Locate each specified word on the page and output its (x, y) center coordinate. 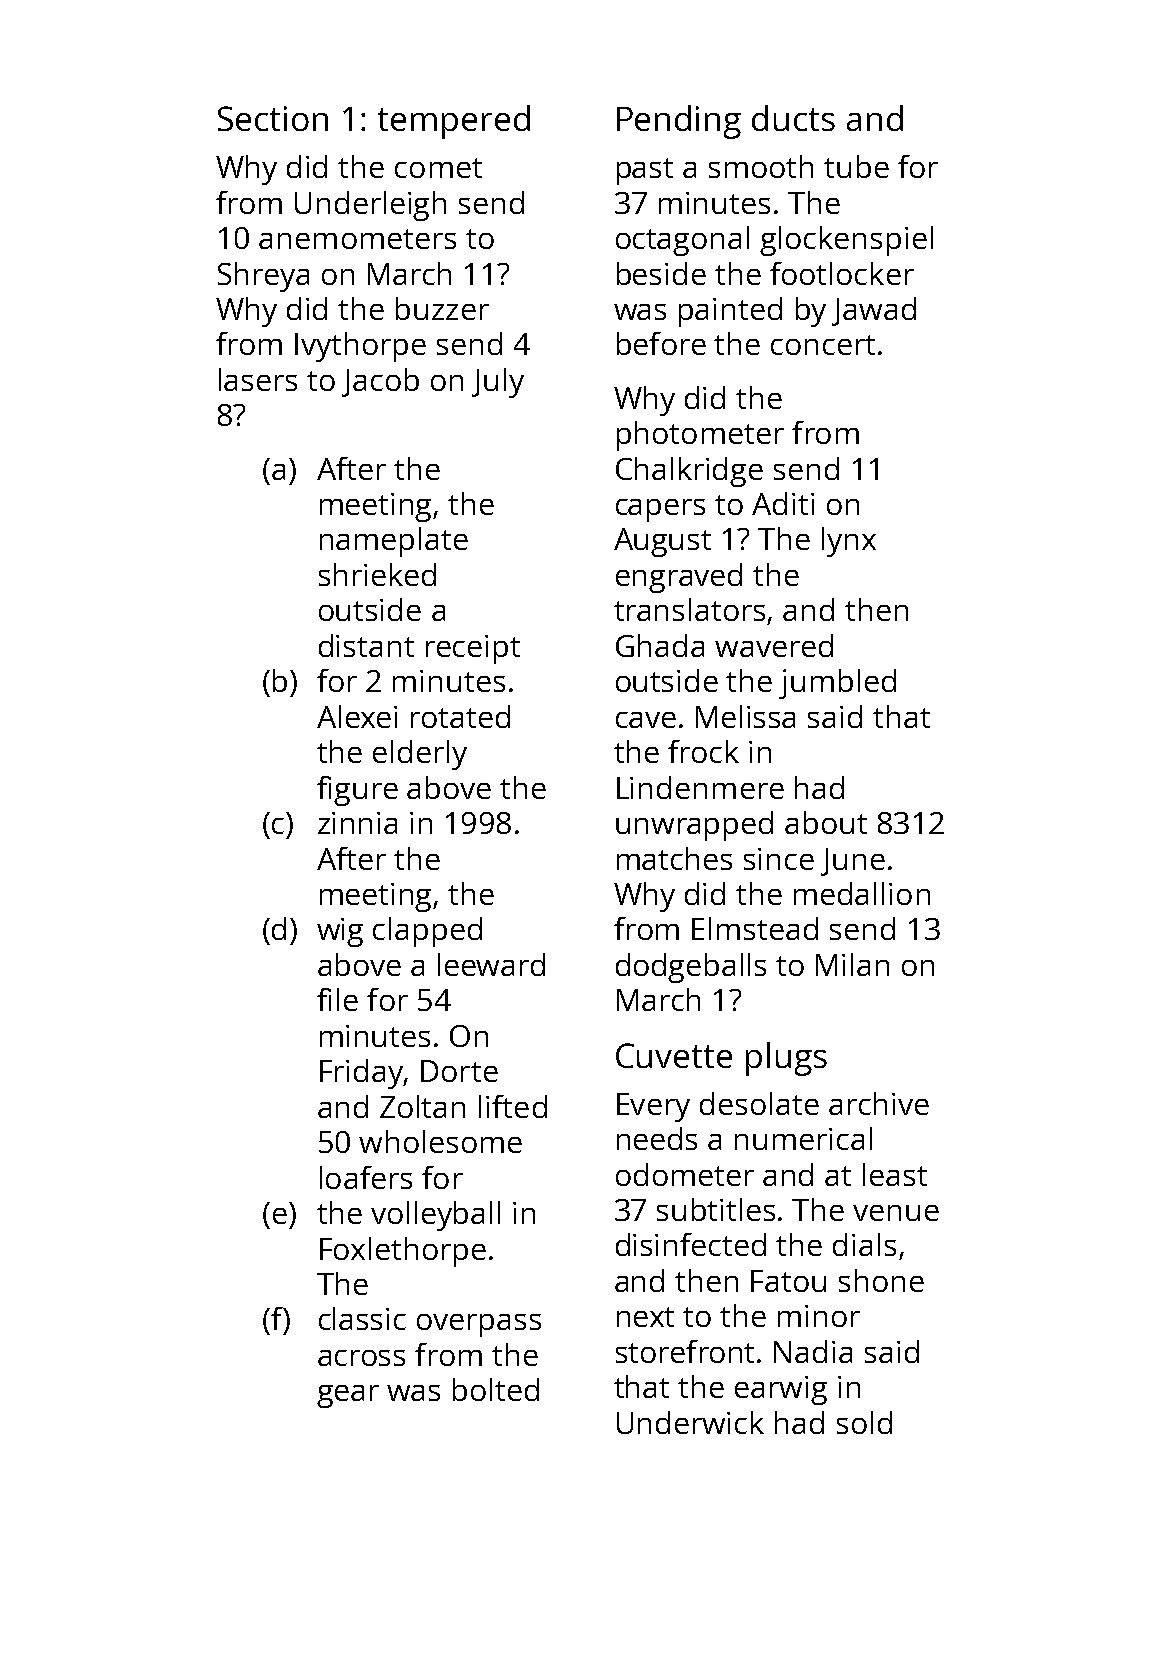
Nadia (813, 1351)
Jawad (874, 311)
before (661, 343)
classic (362, 1318)
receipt (473, 649)
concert (823, 345)
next (645, 1317)
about (826, 822)
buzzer (442, 308)
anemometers (357, 239)
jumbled (837, 684)
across (361, 1358)
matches (674, 858)
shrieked (377, 574)
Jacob (380, 382)
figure (357, 791)
